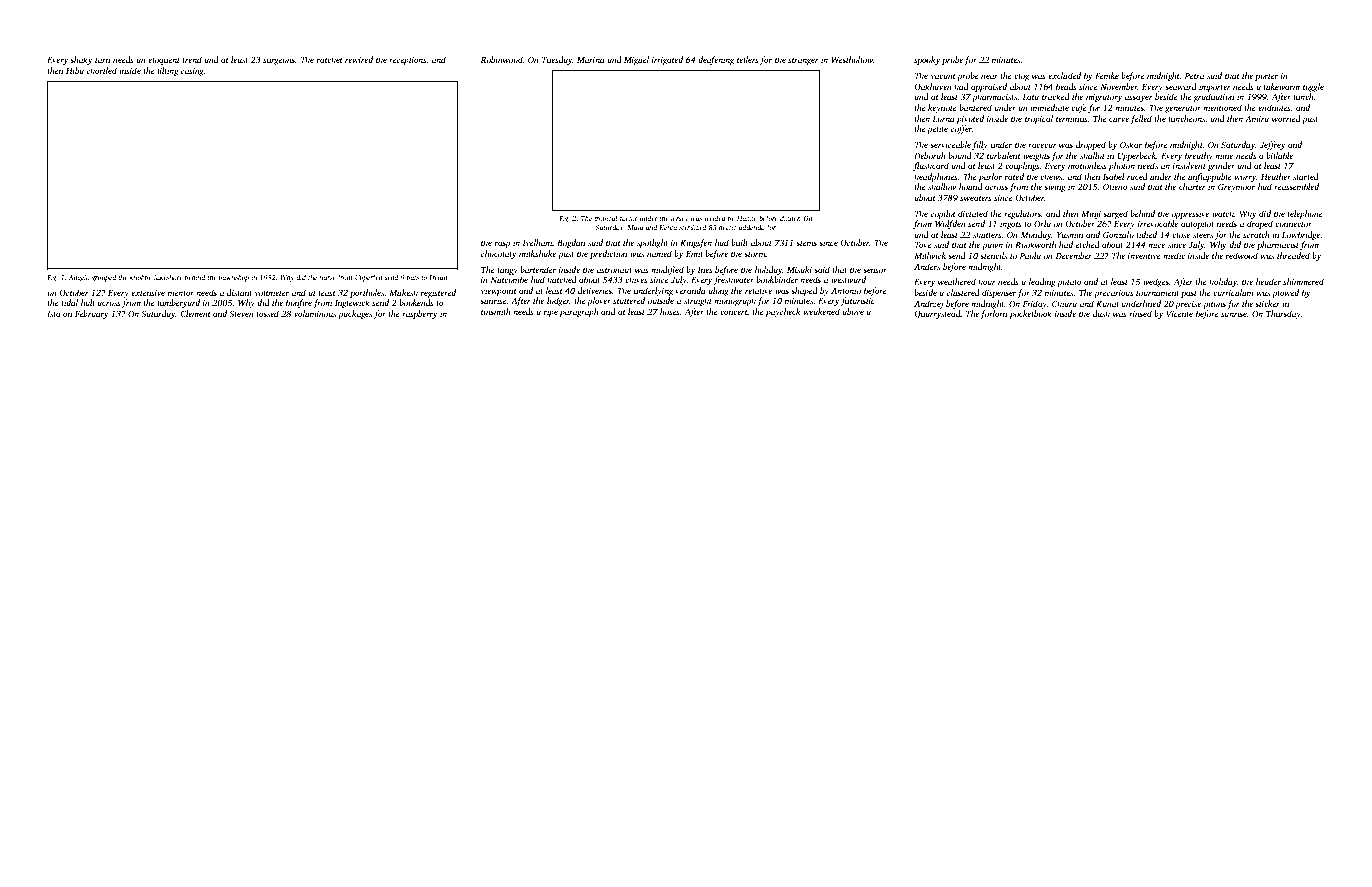 The image size is (1372, 887). What do you see at coordinates (1115, 187) in the screenshot?
I see `Otieno` at bounding box center [1115, 187].
